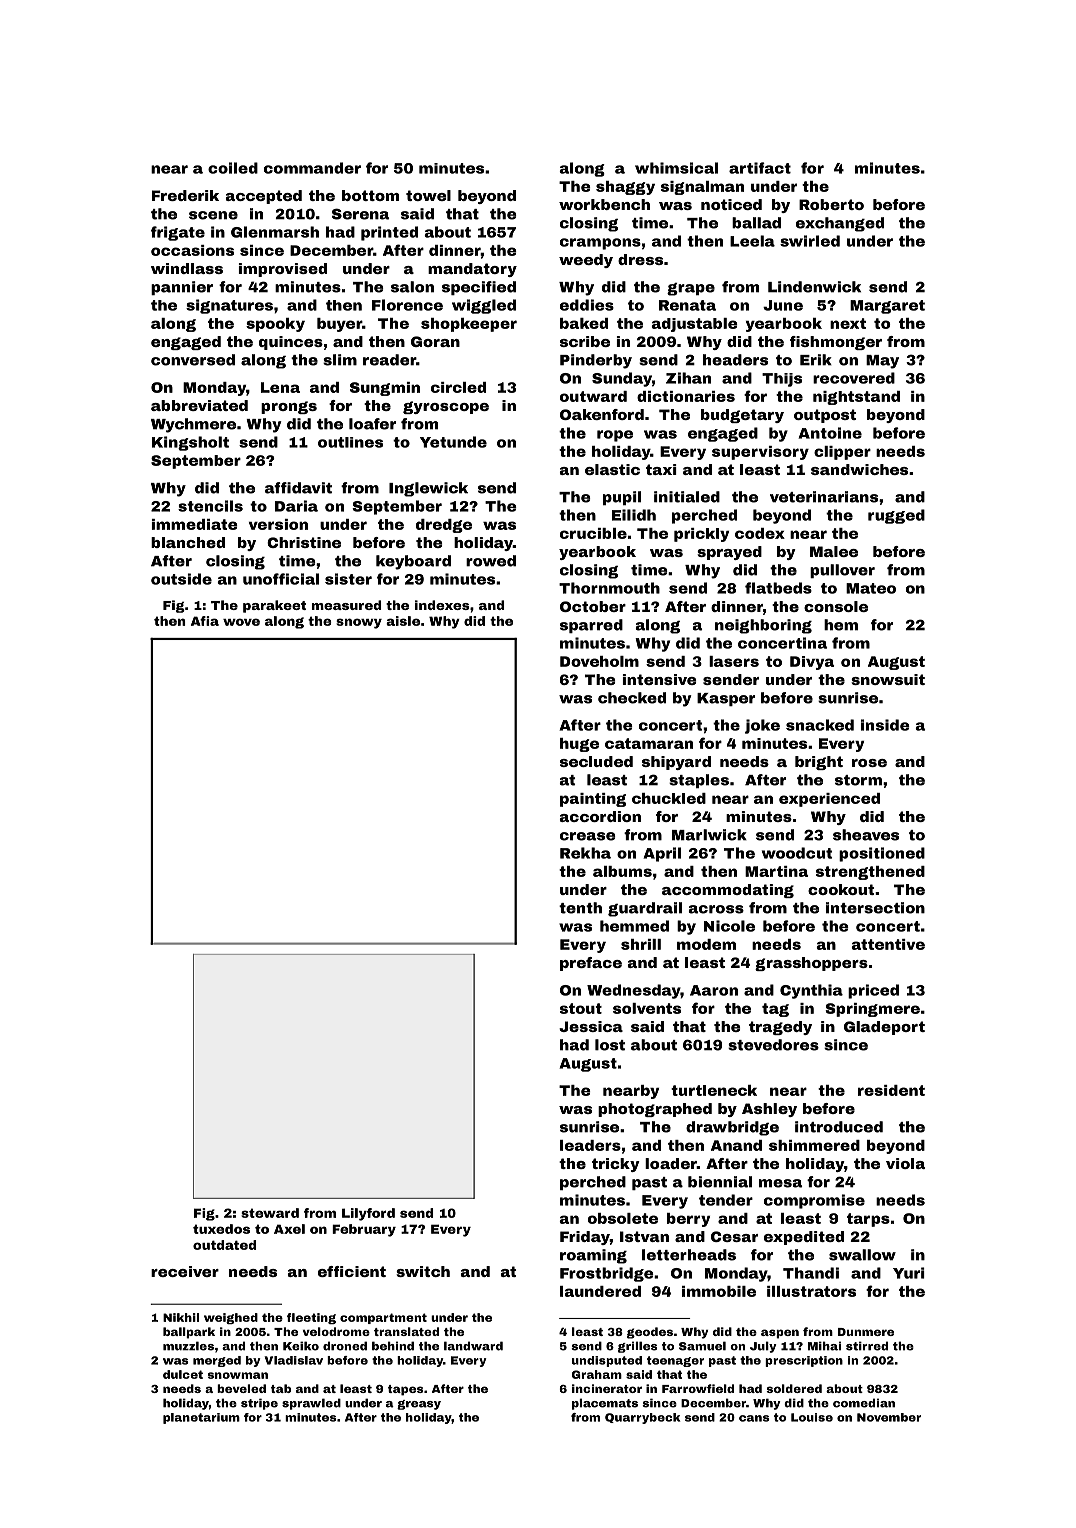 The image size is (1076, 1528). I want to click on November, so click(889, 1417).
